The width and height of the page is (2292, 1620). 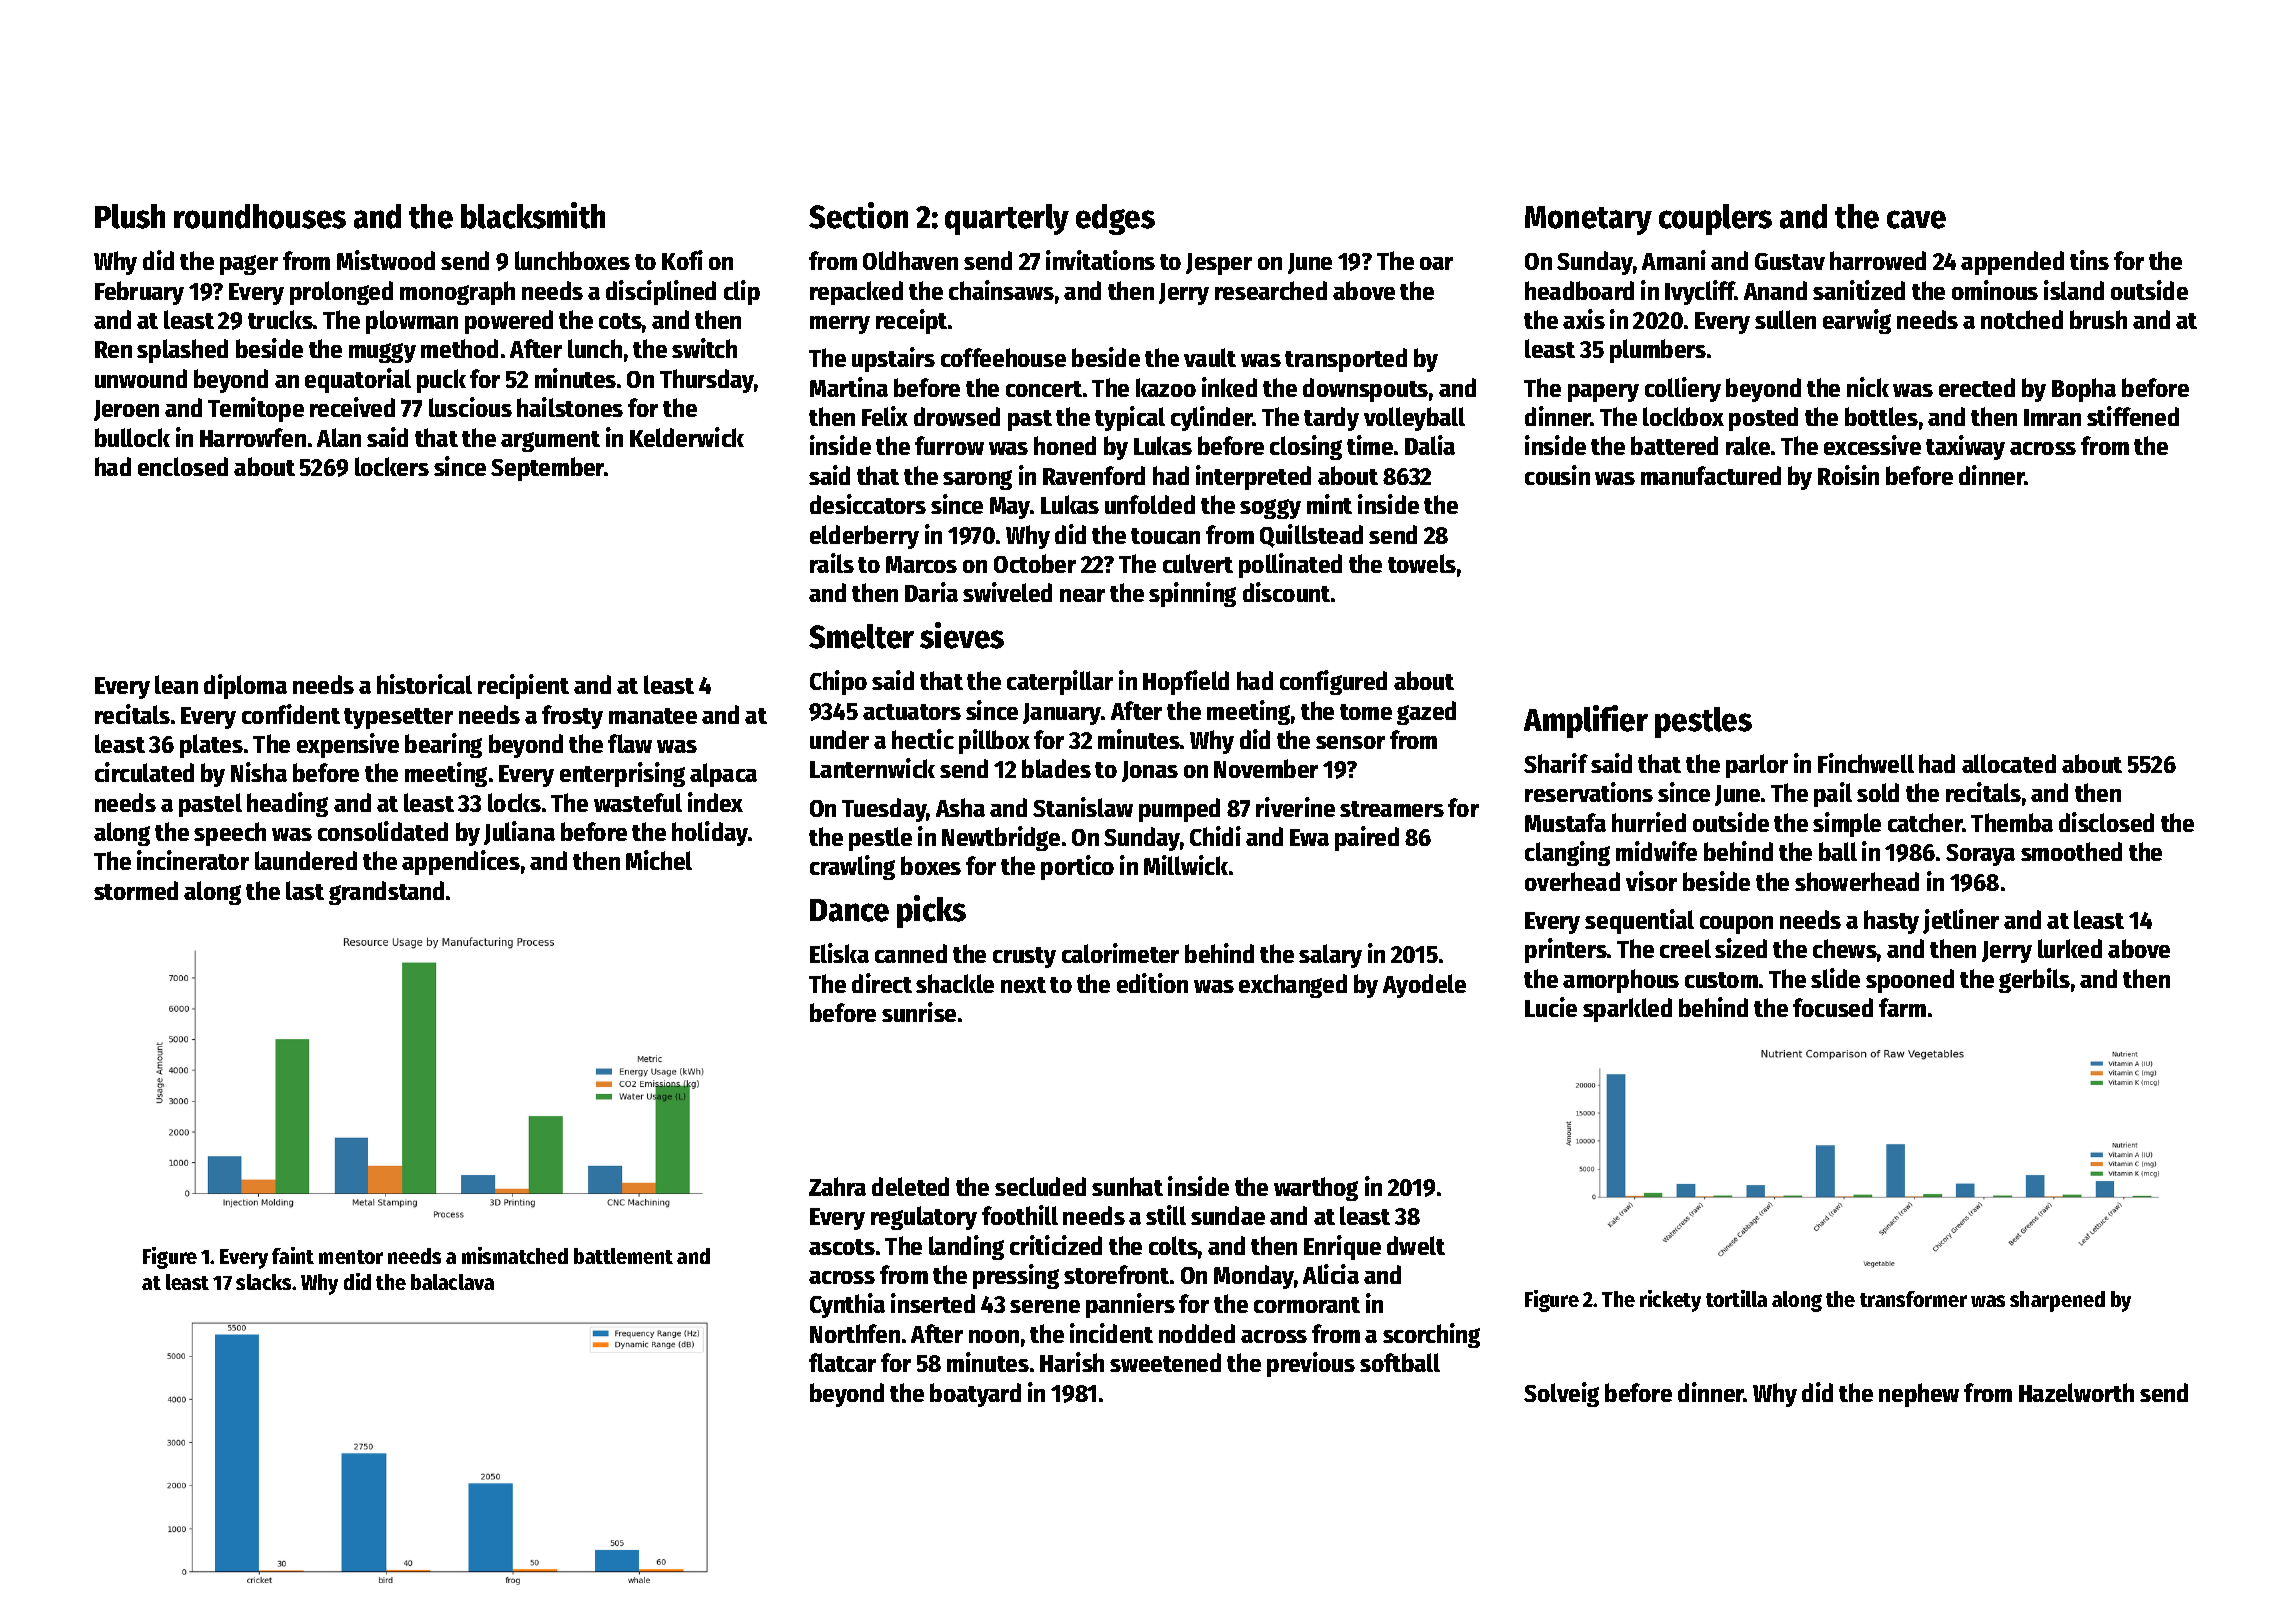 What do you see at coordinates (1253, 477) in the page?
I see `interpreted` at bounding box center [1253, 477].
